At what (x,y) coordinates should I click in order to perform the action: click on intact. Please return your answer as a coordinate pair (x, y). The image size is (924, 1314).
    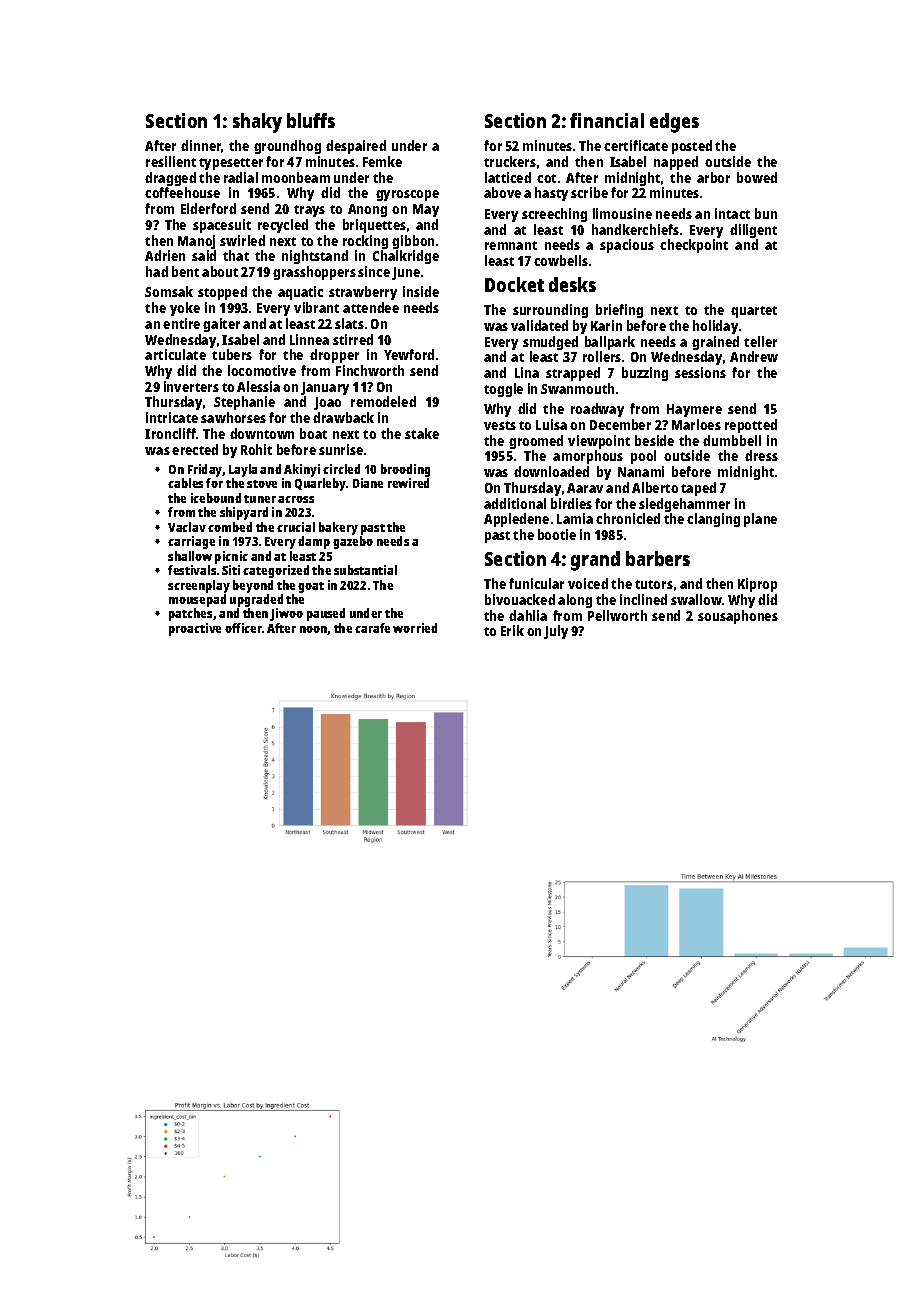
    Looking at the image, I should click on (732, 213).
